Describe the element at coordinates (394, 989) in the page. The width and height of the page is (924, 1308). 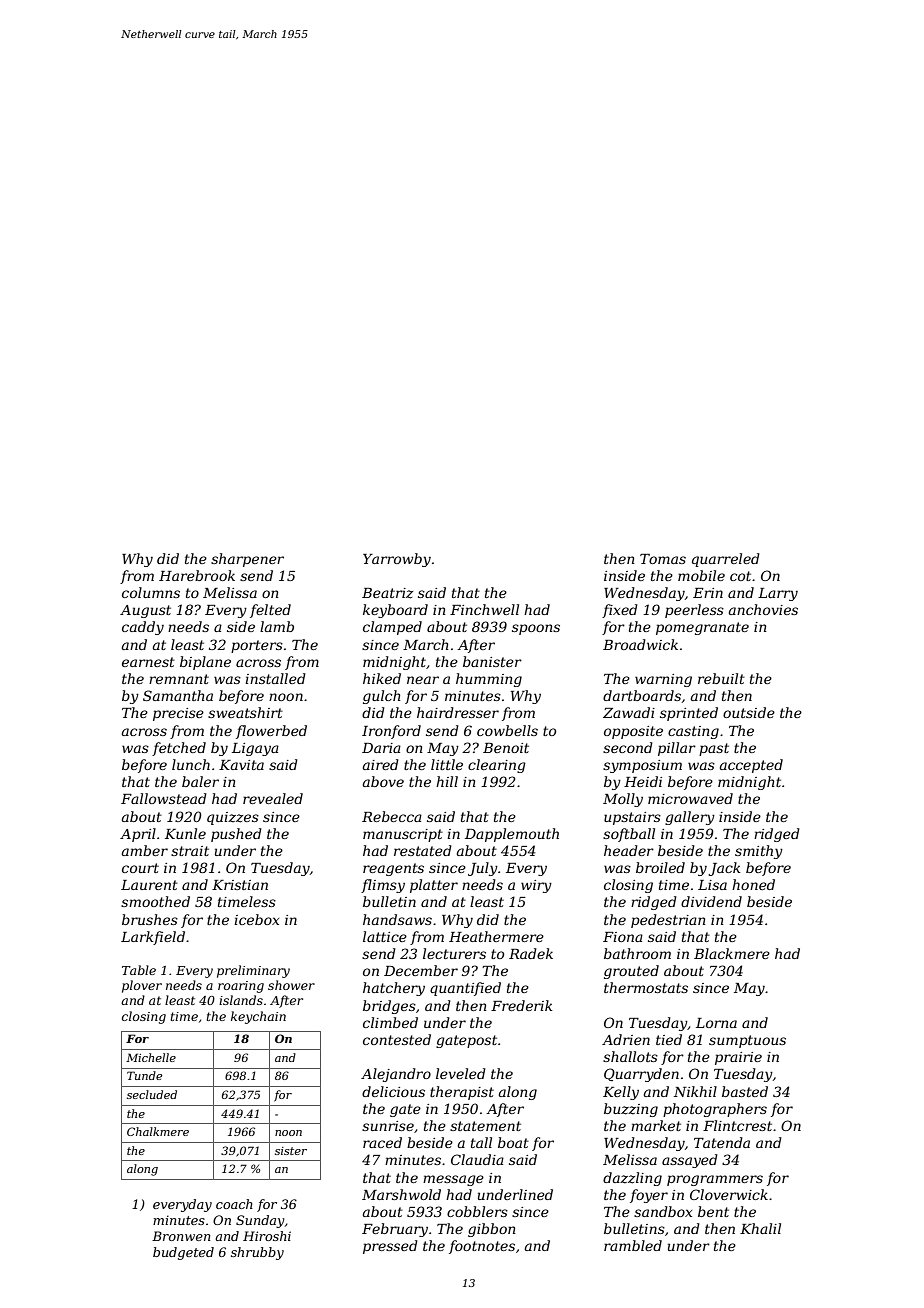
I see `hatchery` at that location.
